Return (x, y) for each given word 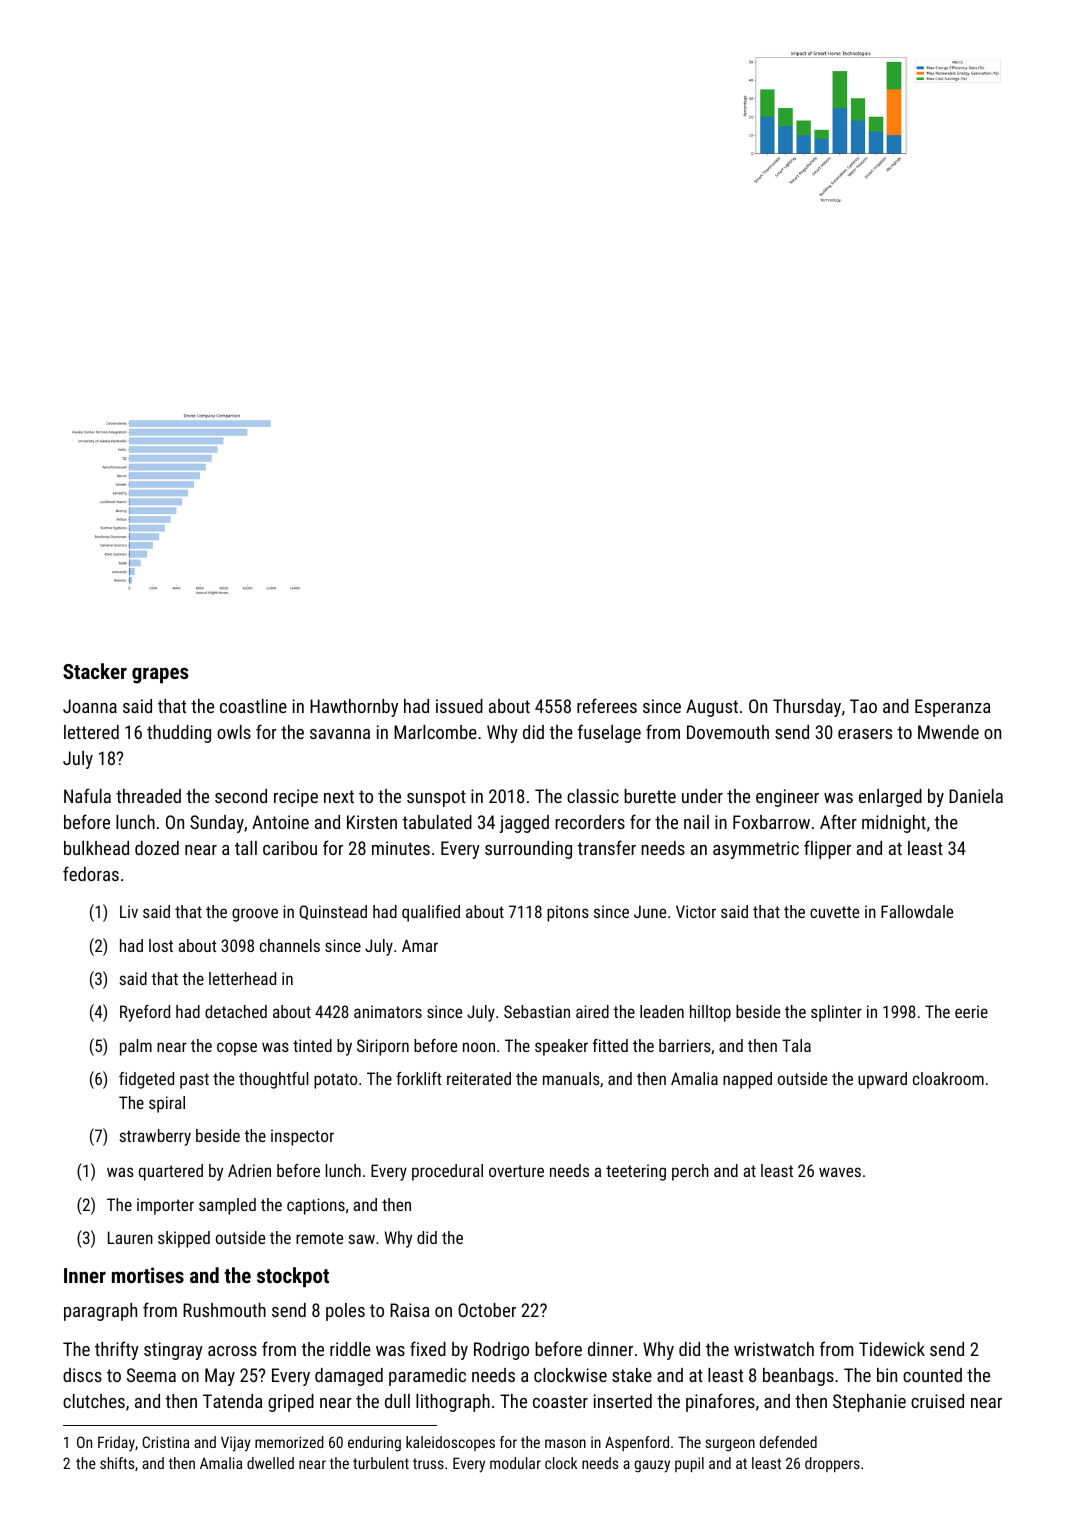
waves (840, 1172)
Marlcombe (435, 732)
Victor (696, 911)
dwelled (270, 1463)
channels (290, 945)
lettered (91, 732)
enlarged (890, 798)
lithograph (453, 1403)
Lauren (130, 1237)
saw (361, 1239)
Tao (863, 706)
